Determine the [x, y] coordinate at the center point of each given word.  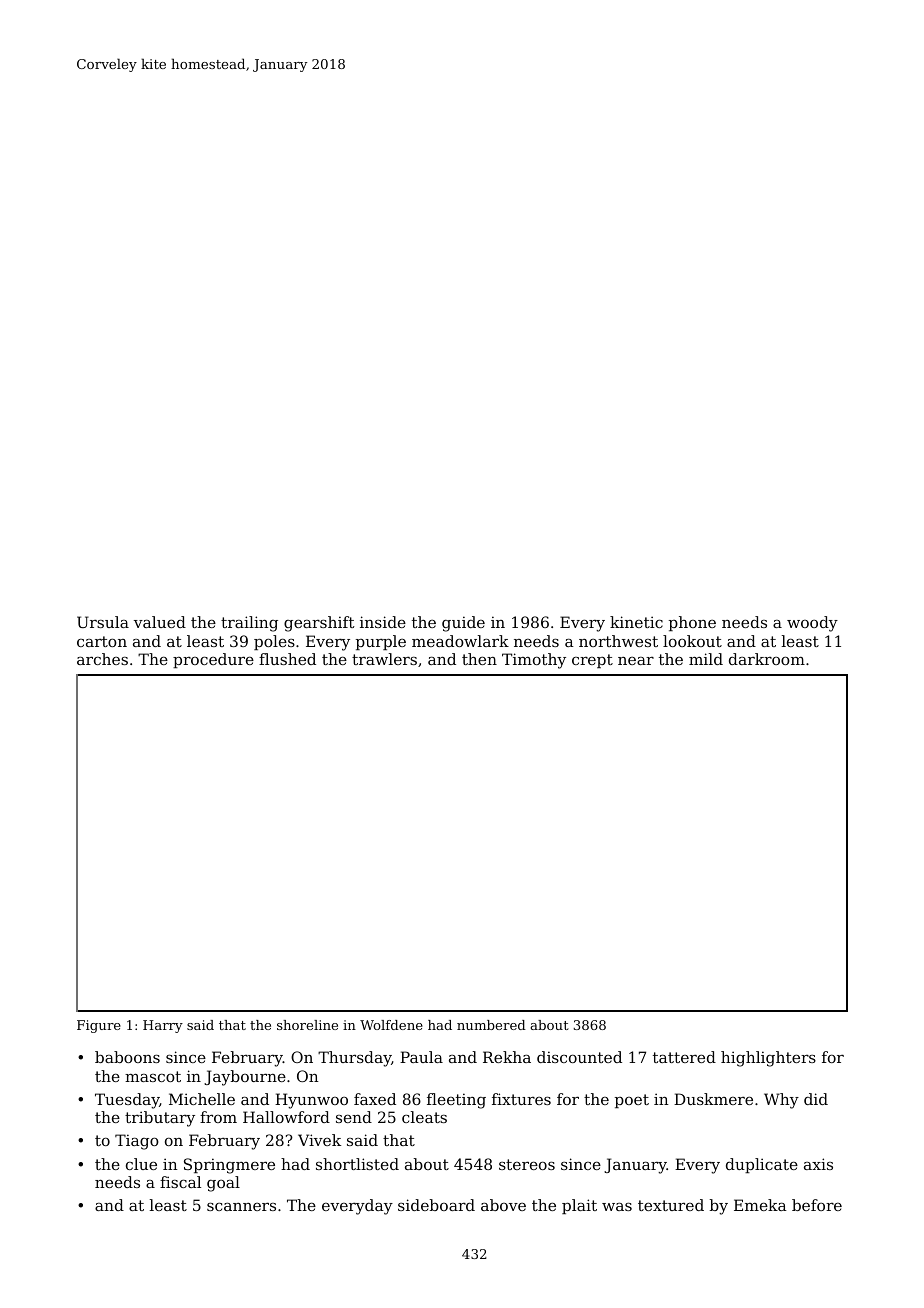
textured [671, 1205]
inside [383, 622]
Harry [163, 1026]
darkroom [767, 659]
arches [102, 659]
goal [223, 1184]
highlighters [768, 1059]
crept [592, 661]
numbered [491, 1025]
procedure [213, 660]
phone [692, 623]
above [503, 1205]
